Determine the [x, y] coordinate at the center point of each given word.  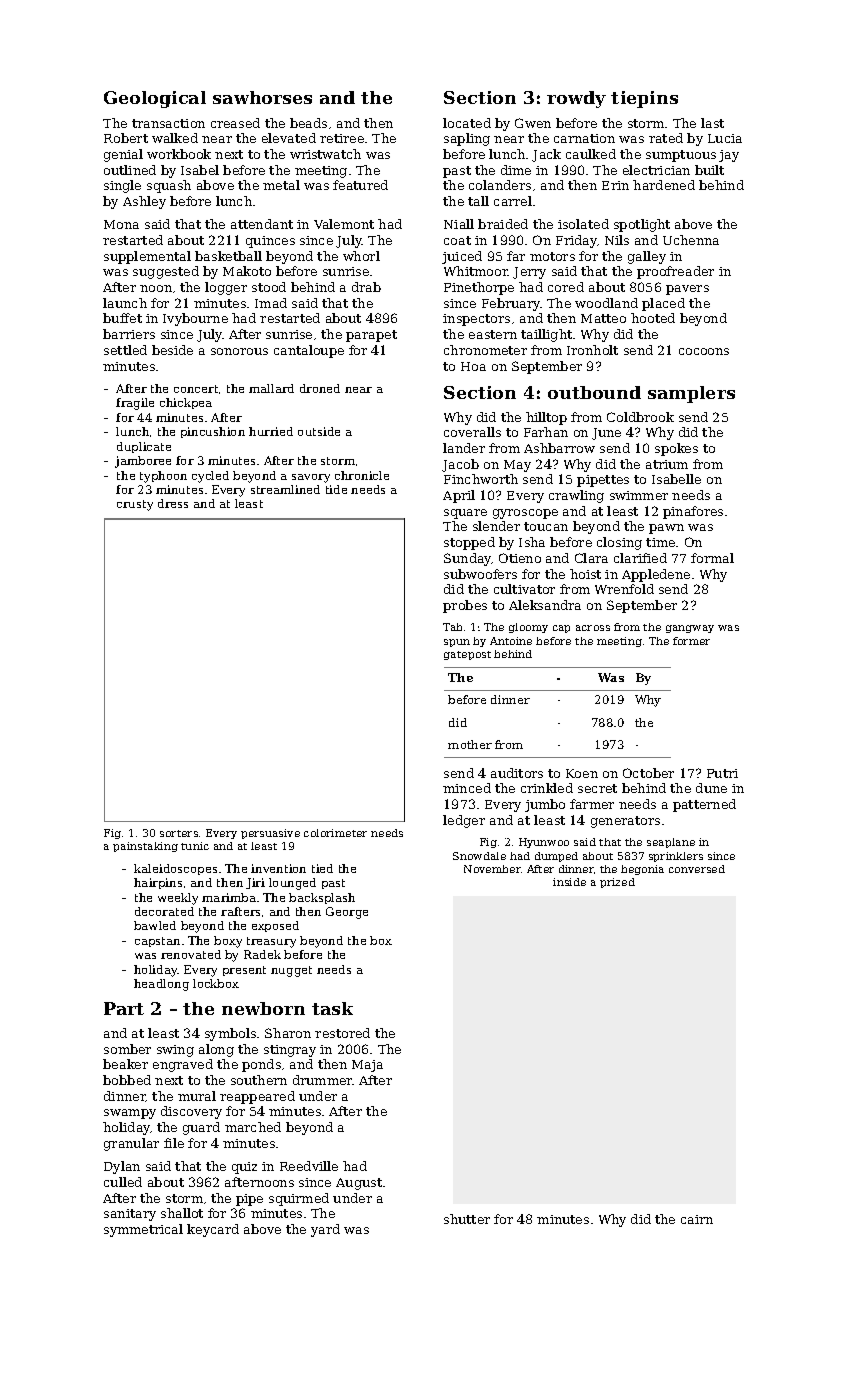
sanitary [130, 1215]
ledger [464, 821]
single [122, 186]
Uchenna [691, 240]
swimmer [639, 495]
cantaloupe [309, 351]
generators [625, 822]
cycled [210, 477]
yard [325, 1230]
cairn [697, 1219]
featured [360, 185]
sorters [179, 833]
